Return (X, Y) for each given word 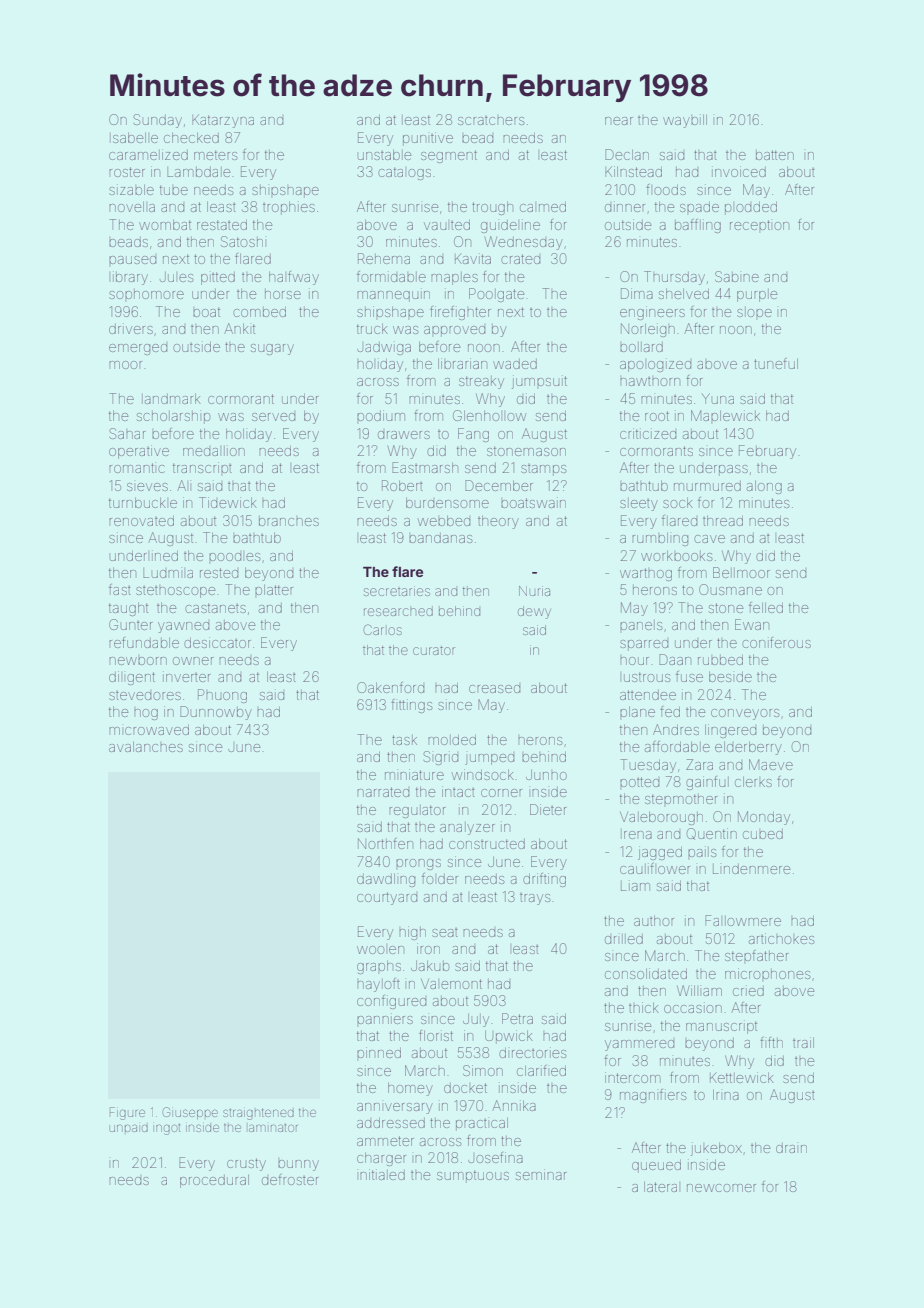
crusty (246, 1164)
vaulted (447, 225)
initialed (382, 1174)
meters (215, 155)
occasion (693, 1007)
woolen (380, 950)
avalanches (146, 747)
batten (775, 155)
